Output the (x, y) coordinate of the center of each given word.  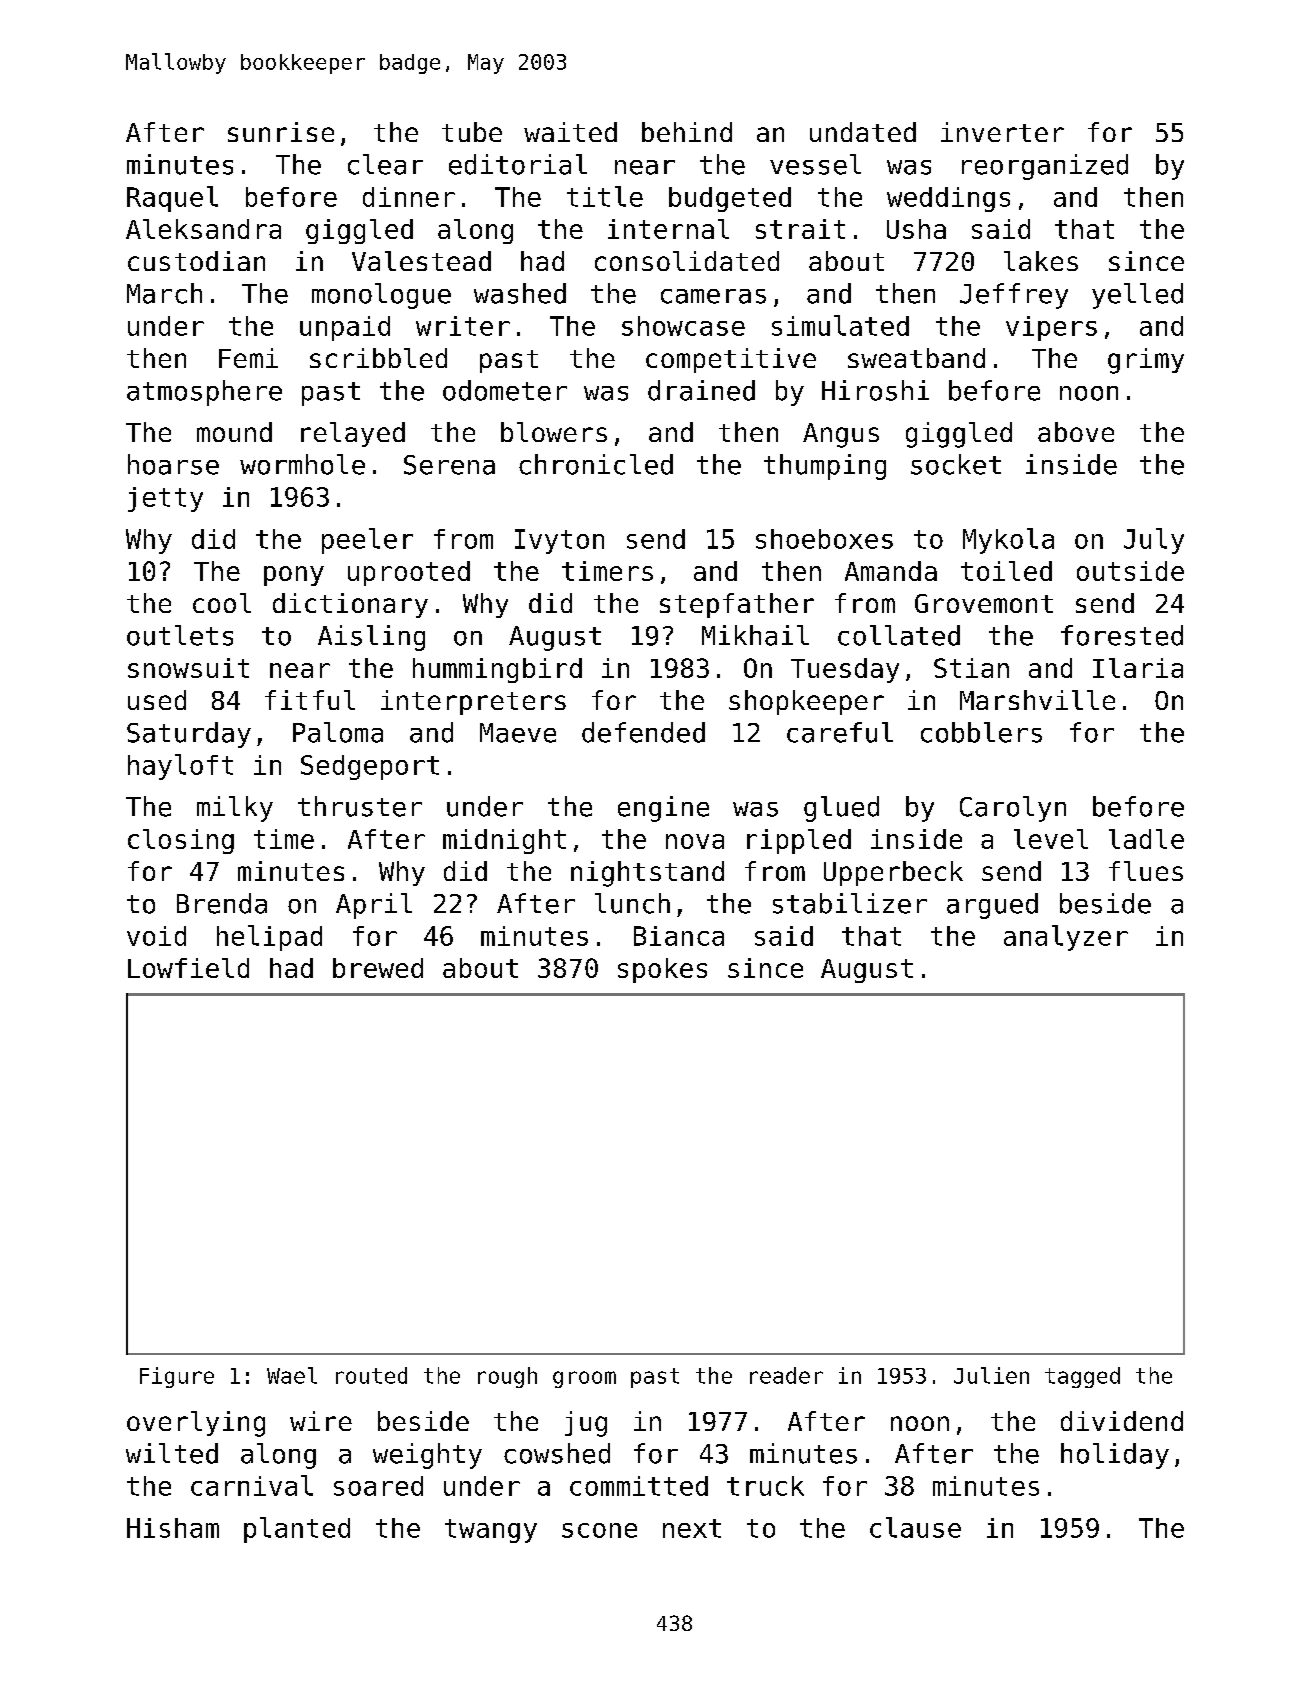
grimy (1146, 361)
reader (786, 1375)
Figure (177, 1377)
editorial (518, 164)
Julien (991, 1375)
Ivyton (559, 541)
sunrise (281, 132)
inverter (1002, 132)
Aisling (371, 638)
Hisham (173, 1528)
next (692, 1528)
